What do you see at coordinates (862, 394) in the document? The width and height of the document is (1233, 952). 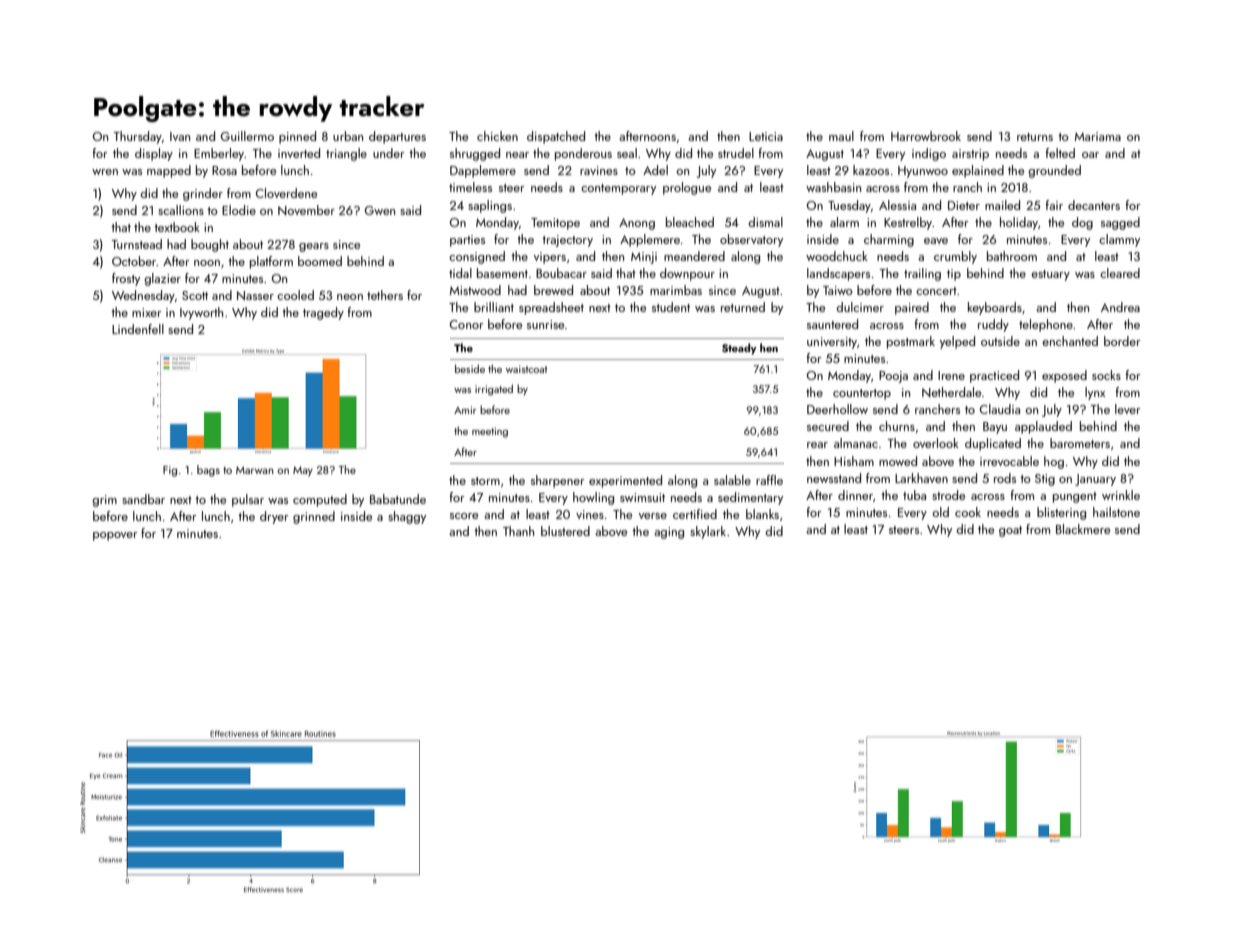 I see `countertop` at bounding box center [862, 394].
